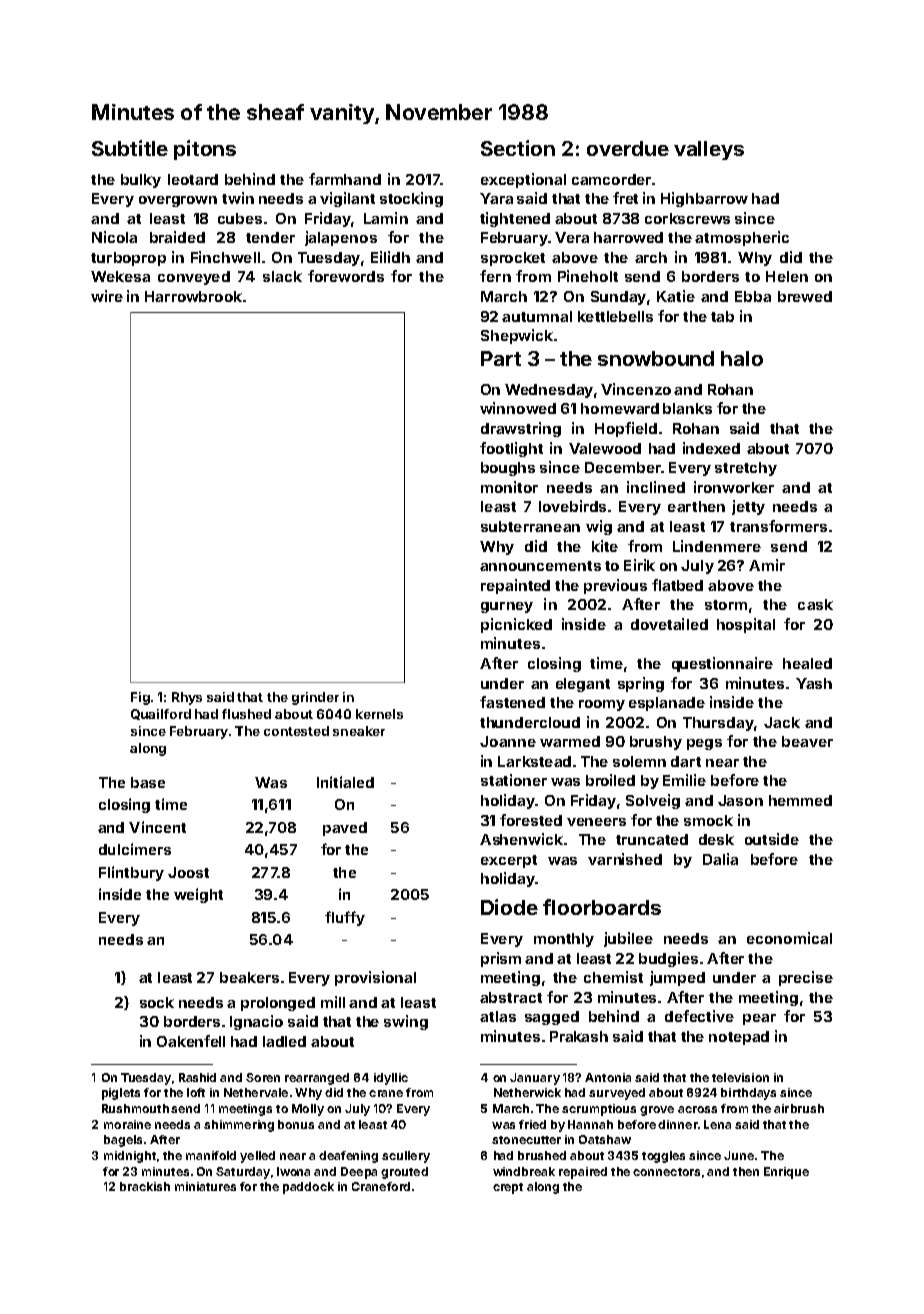 The image size is (924, 1314). Describe the element at coordinates (709, 150) in the image. I see `valleys` at that location.
